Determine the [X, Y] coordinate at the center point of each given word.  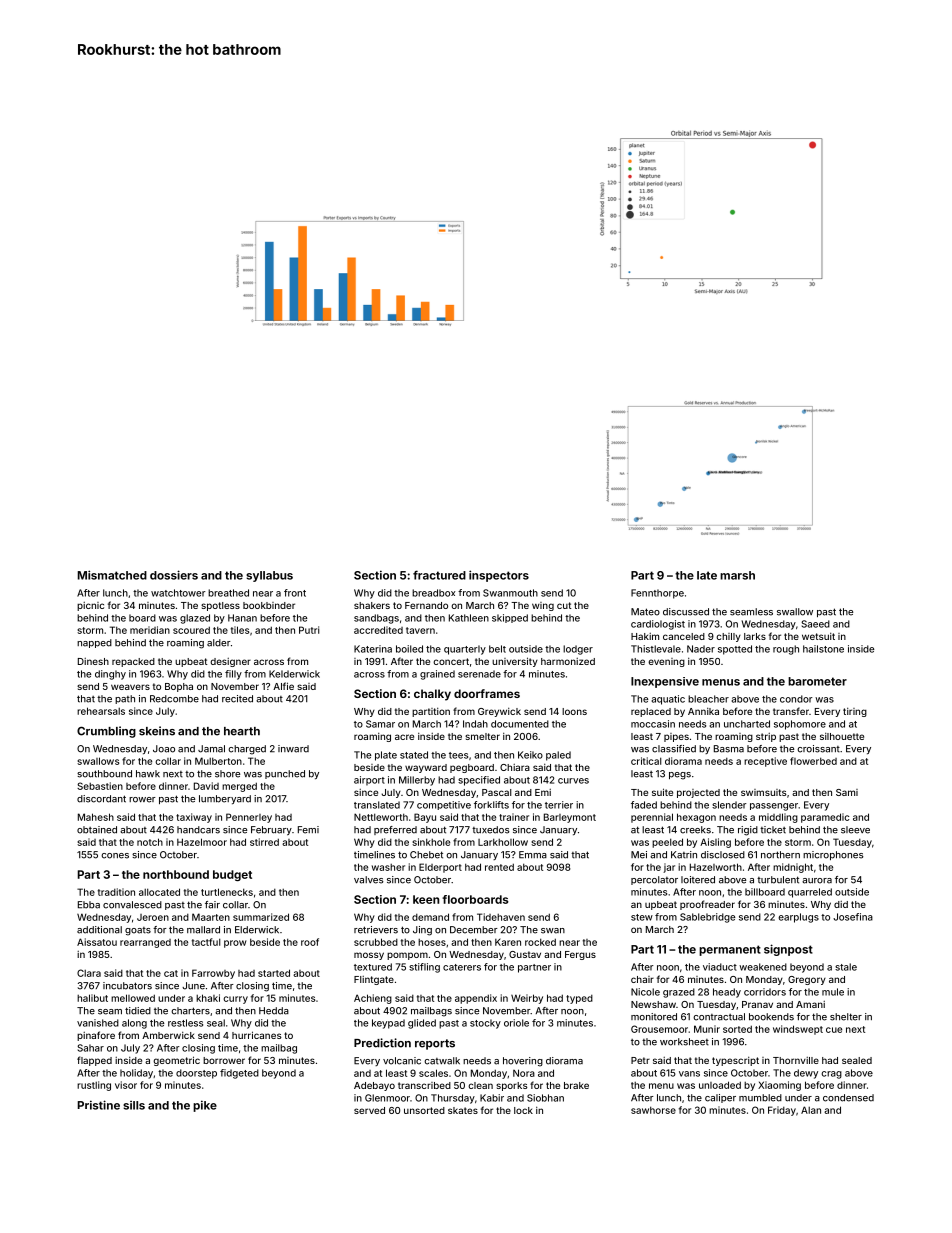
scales [433, 1073]
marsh [737, 575]
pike [205, 1106]
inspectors [499, 576]
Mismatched [112, 575]
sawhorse [653, 1110]
